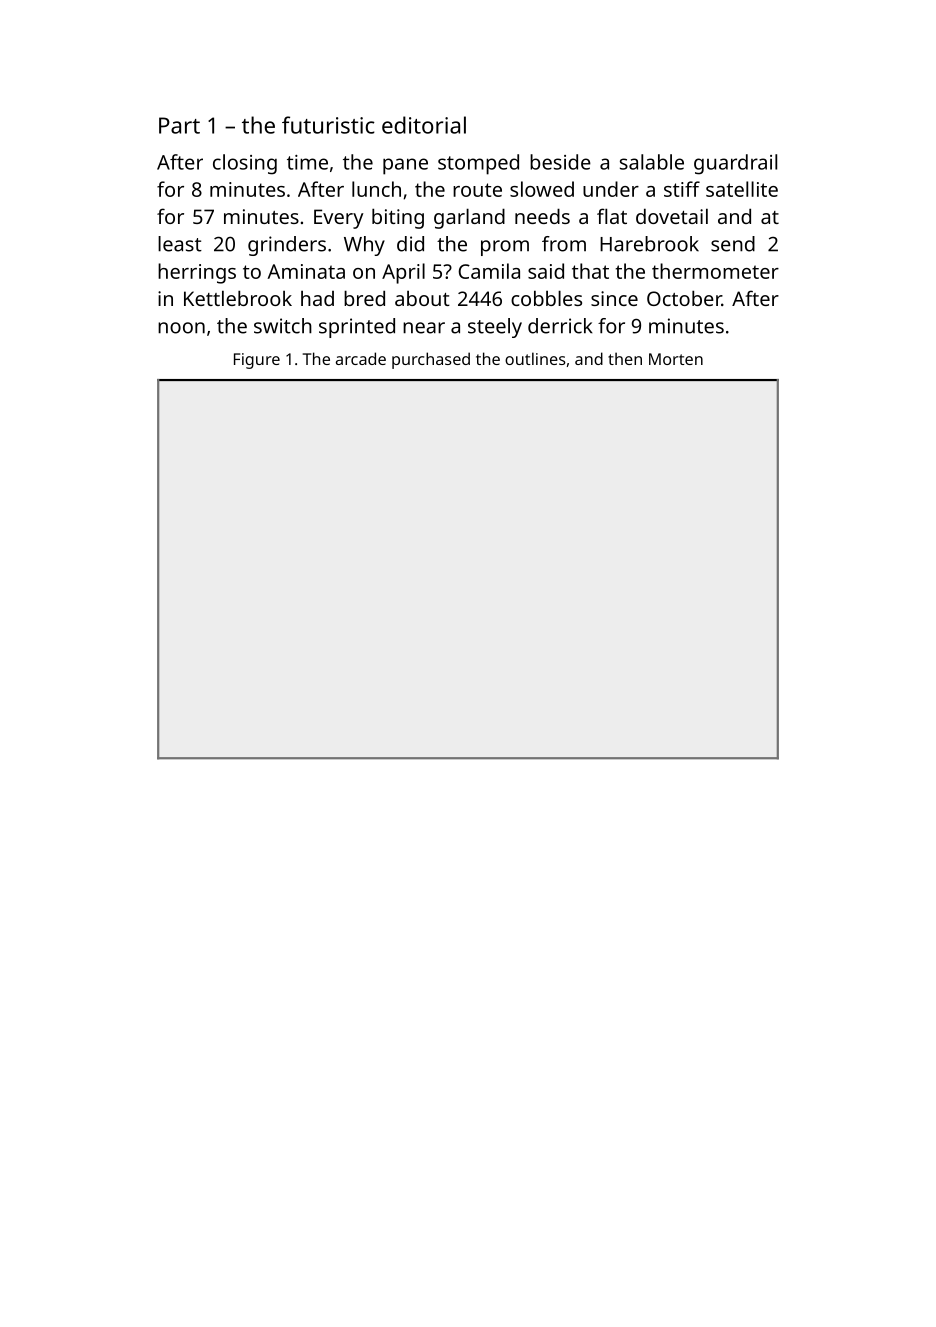 The height and width of the page is (1327, 936). What do you see at coordinates (364, 246) in the page?
I see `Why` at bounding box center [364, 246].
